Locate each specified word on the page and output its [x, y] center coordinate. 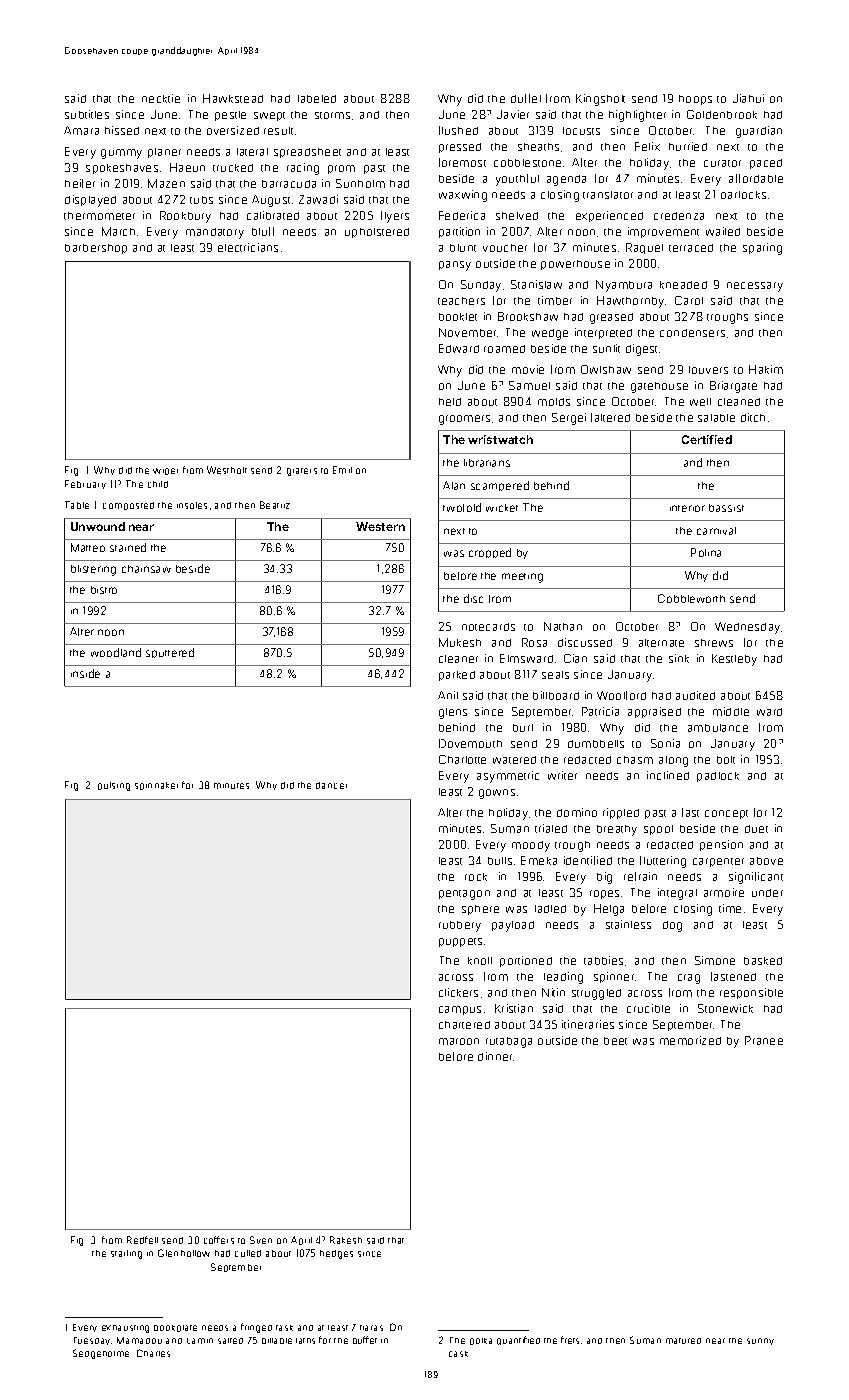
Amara [81, 130]
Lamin [200, 1341]
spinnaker [156, 786]
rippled [621, 813]
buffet [365, 1340]
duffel [526, 98]
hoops [695, 100]
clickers [458, 992]
